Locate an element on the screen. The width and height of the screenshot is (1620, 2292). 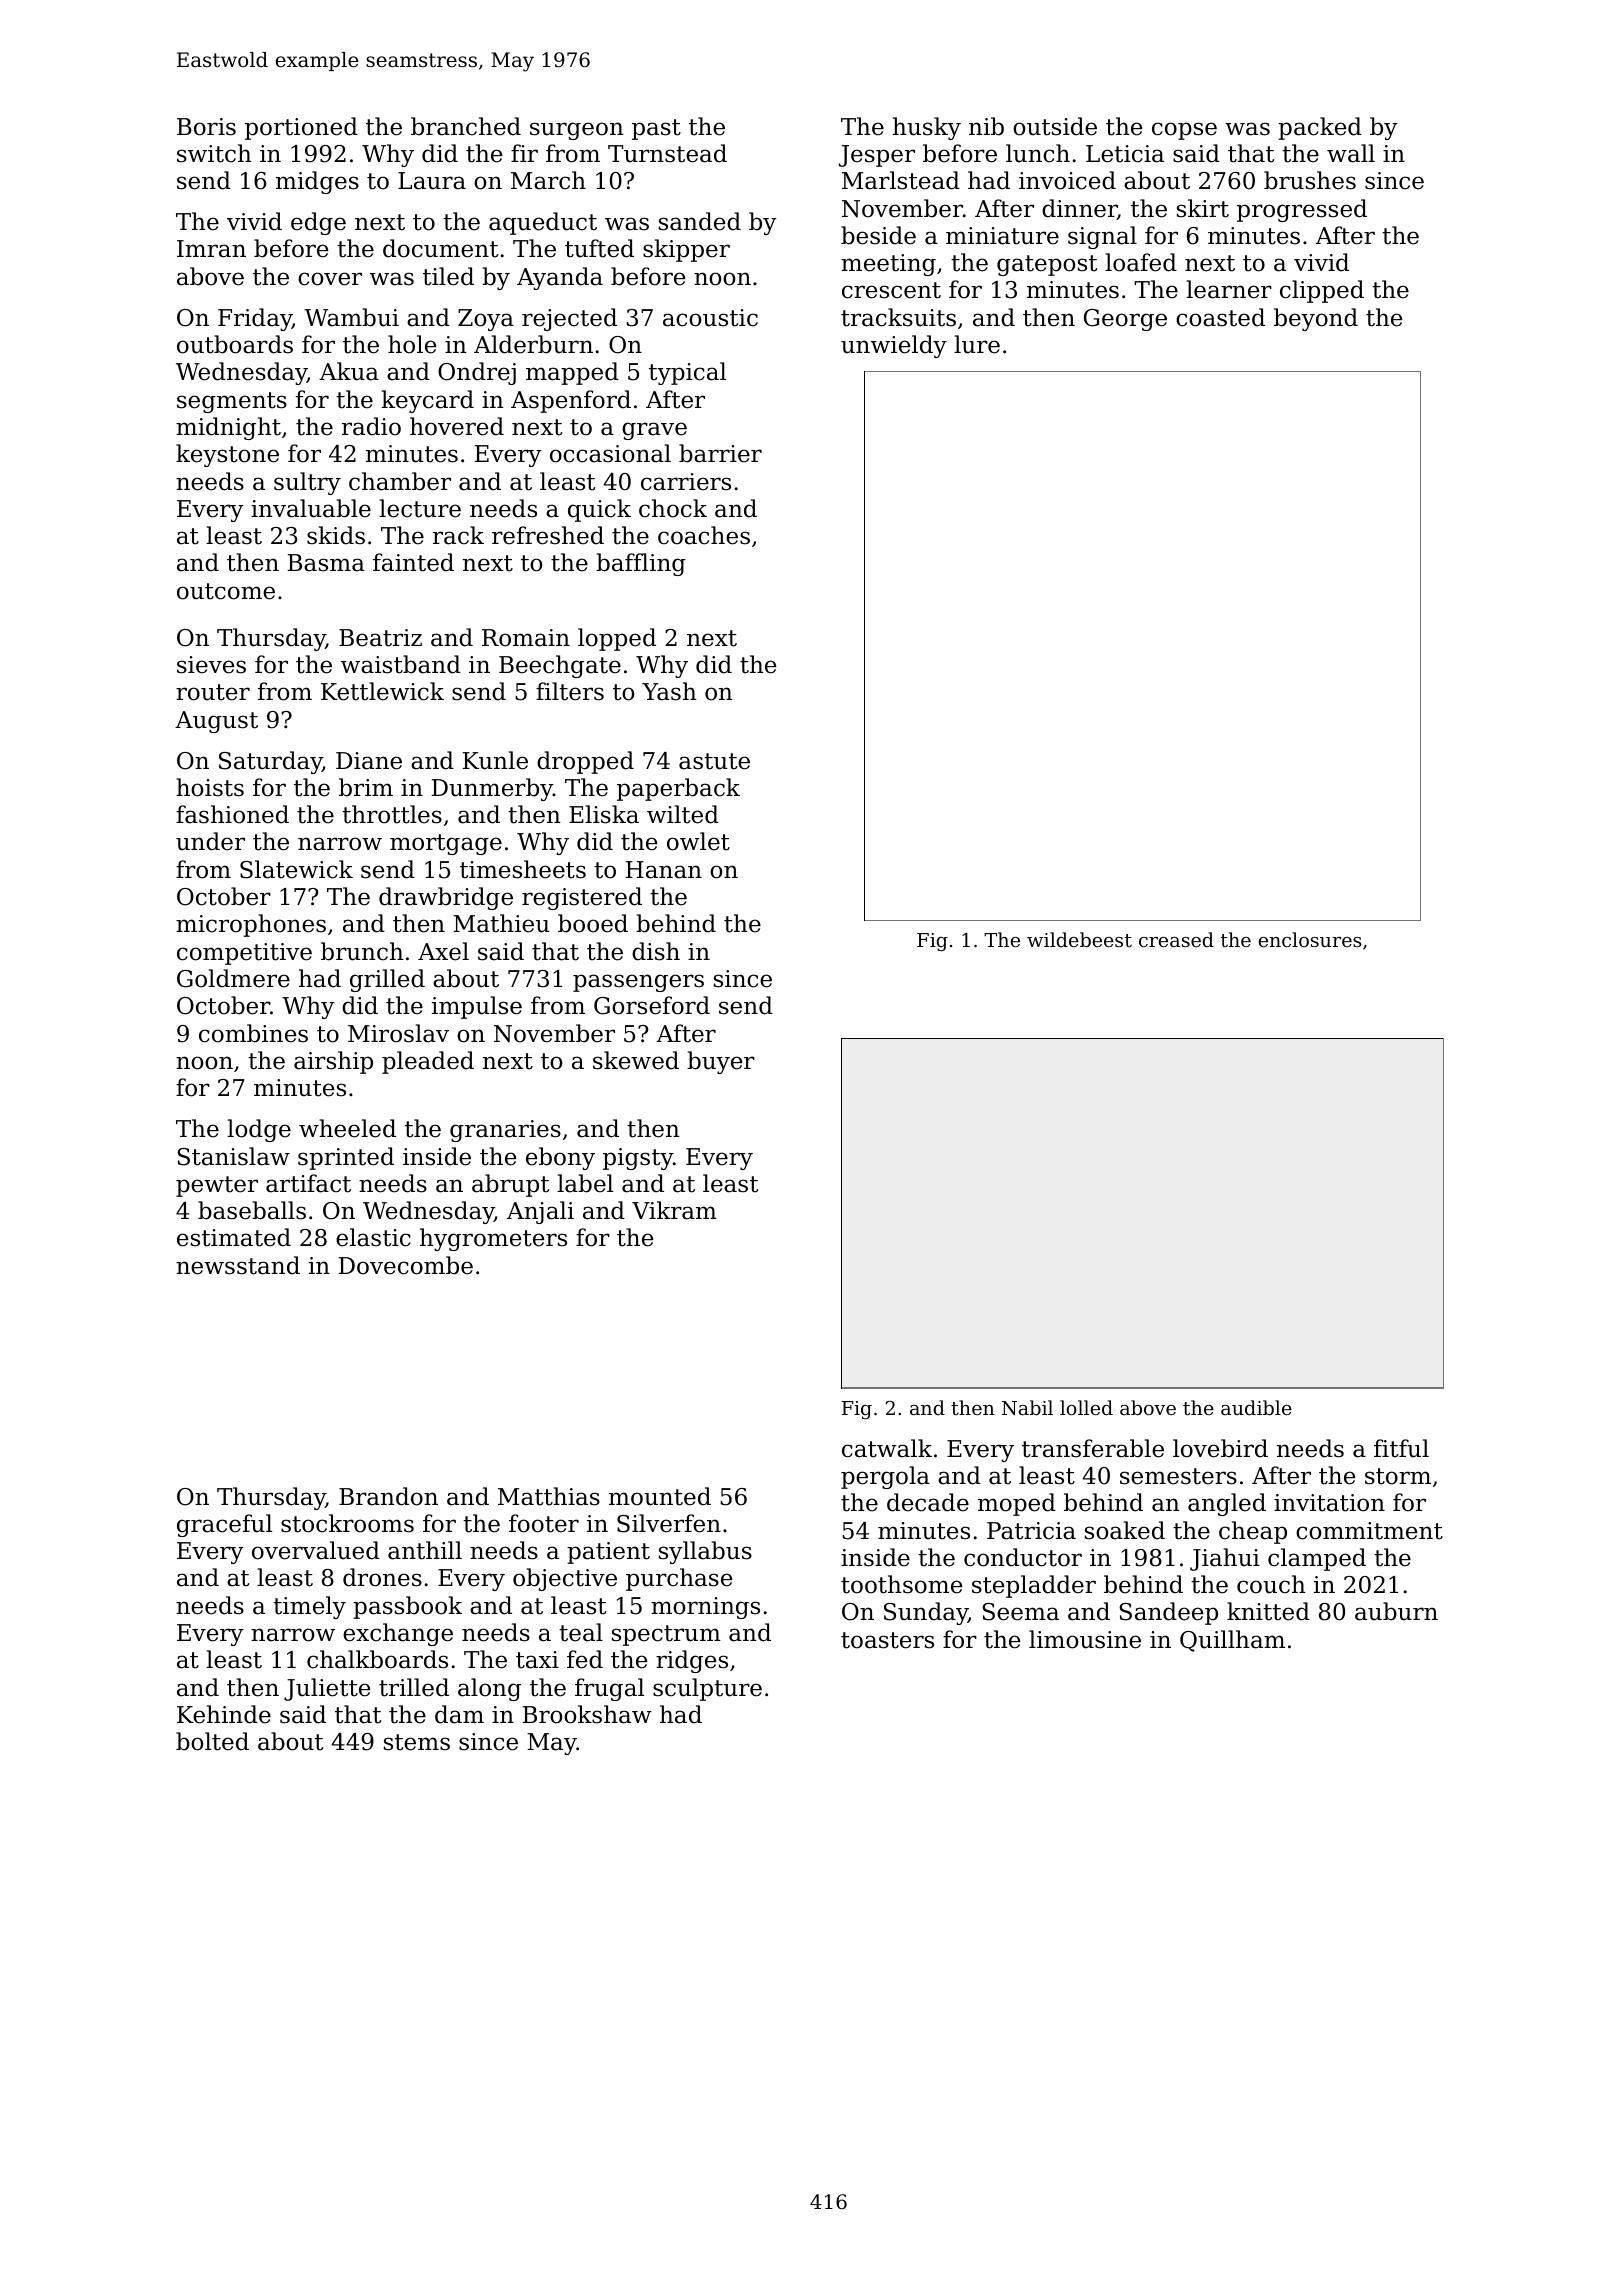
Quillham is located at coordinates (1232, 1641).
